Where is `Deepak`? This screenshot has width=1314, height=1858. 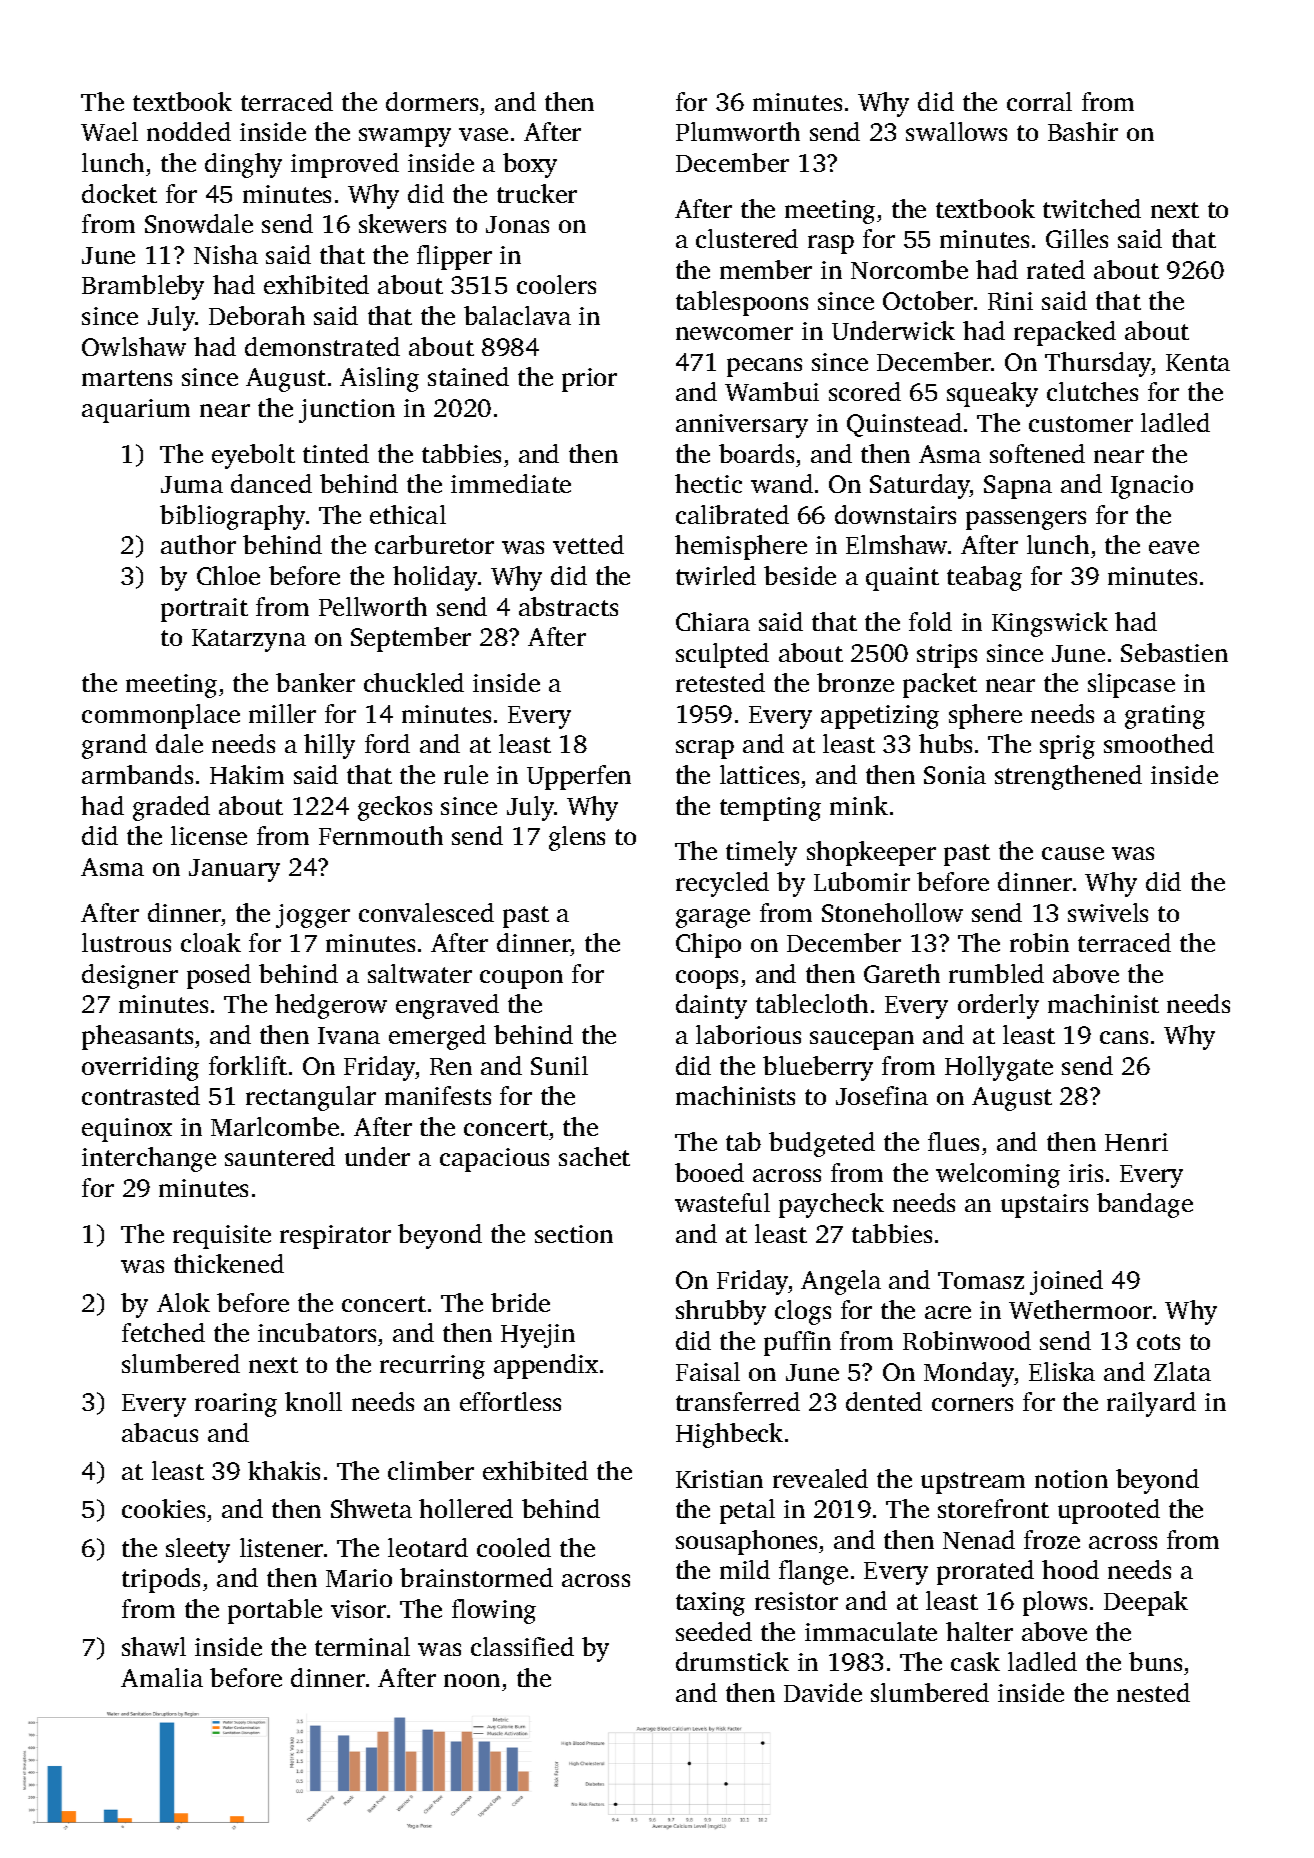 Deepak is located at coordinates (1146, 1603).
